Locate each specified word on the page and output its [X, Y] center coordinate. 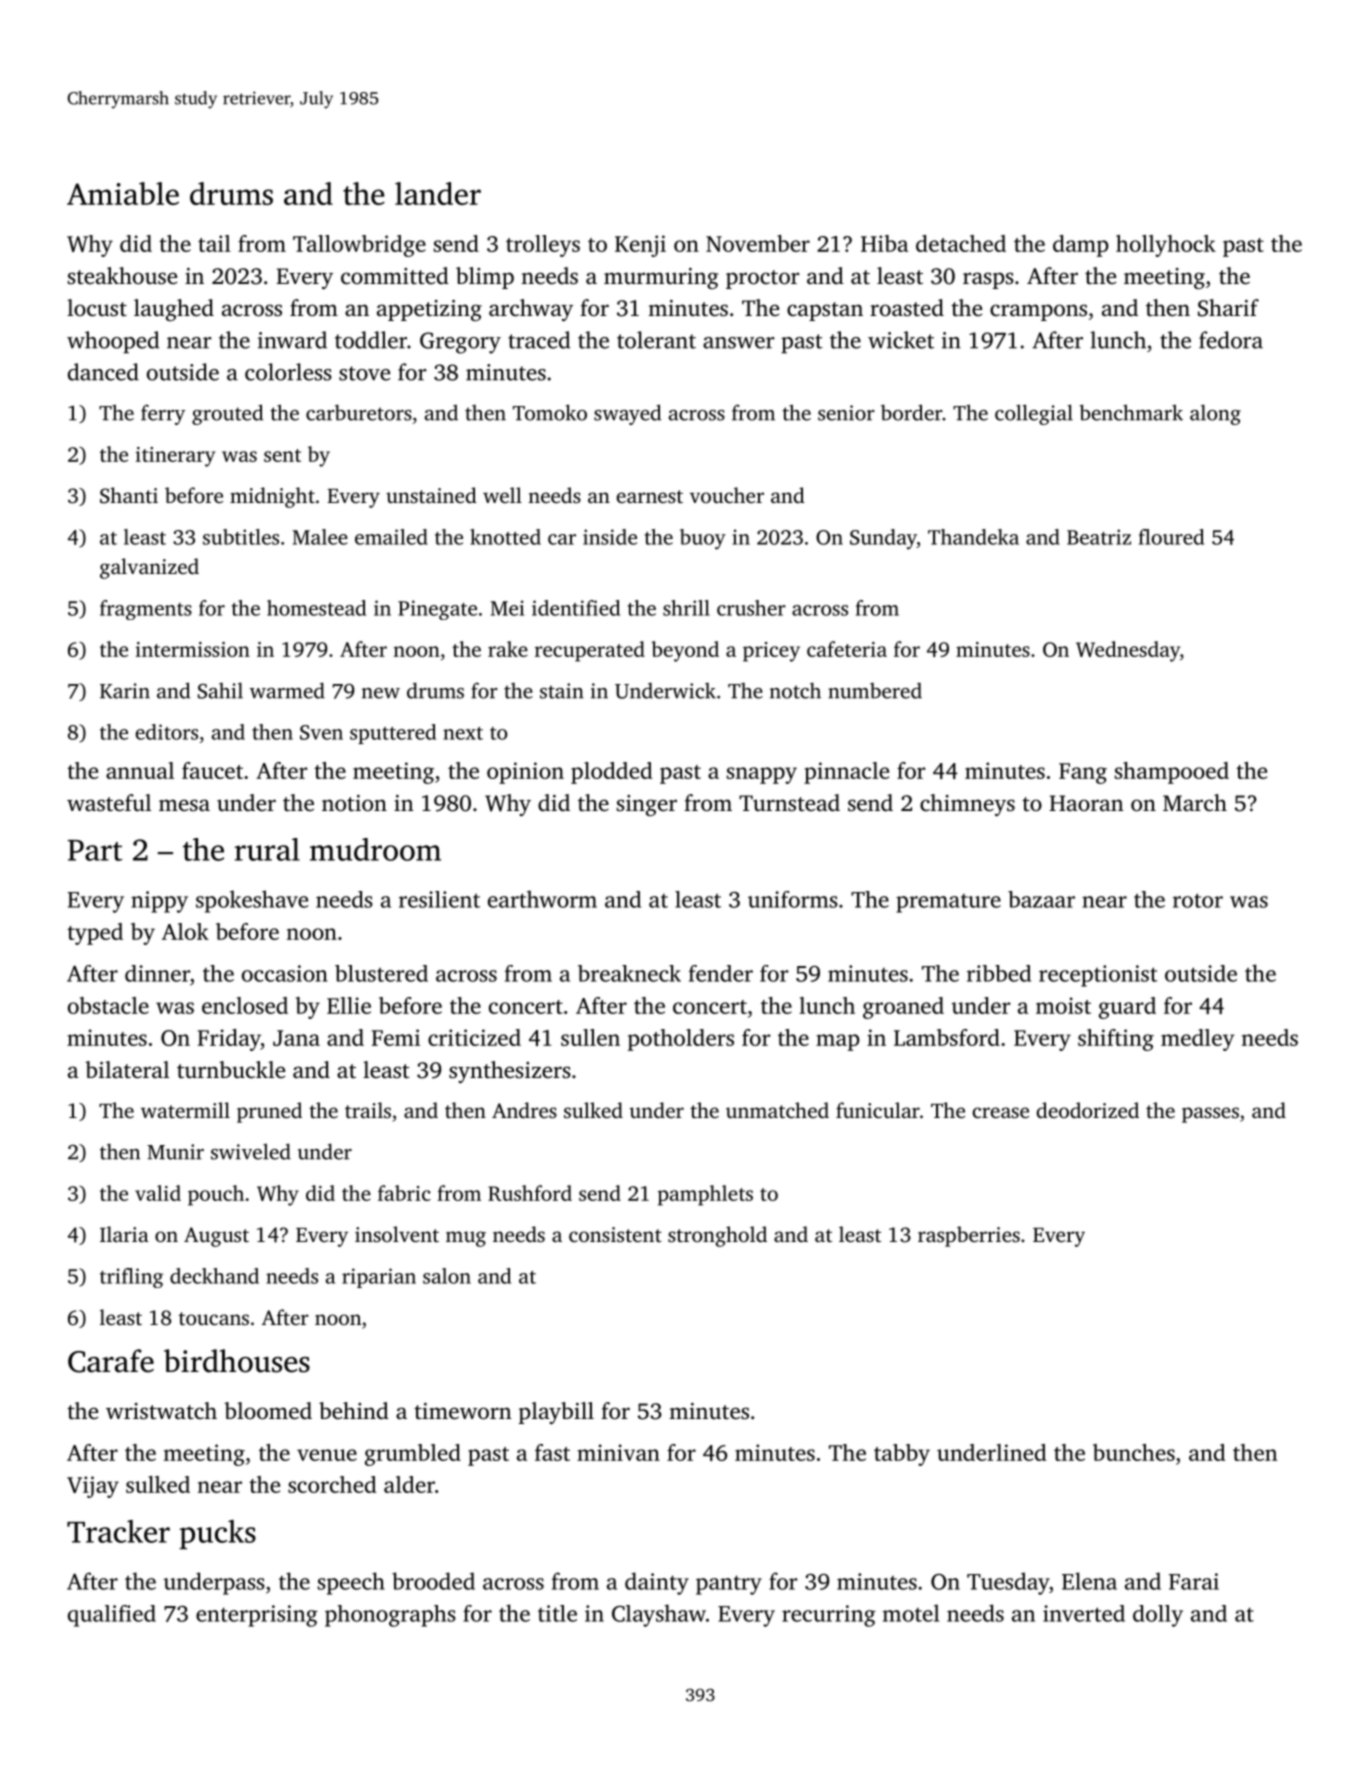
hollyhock [1166, 246]
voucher [727, 495]
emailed [391, 537]
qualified [112, 1616]
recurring [829, 1616]
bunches [1134, 1452]
